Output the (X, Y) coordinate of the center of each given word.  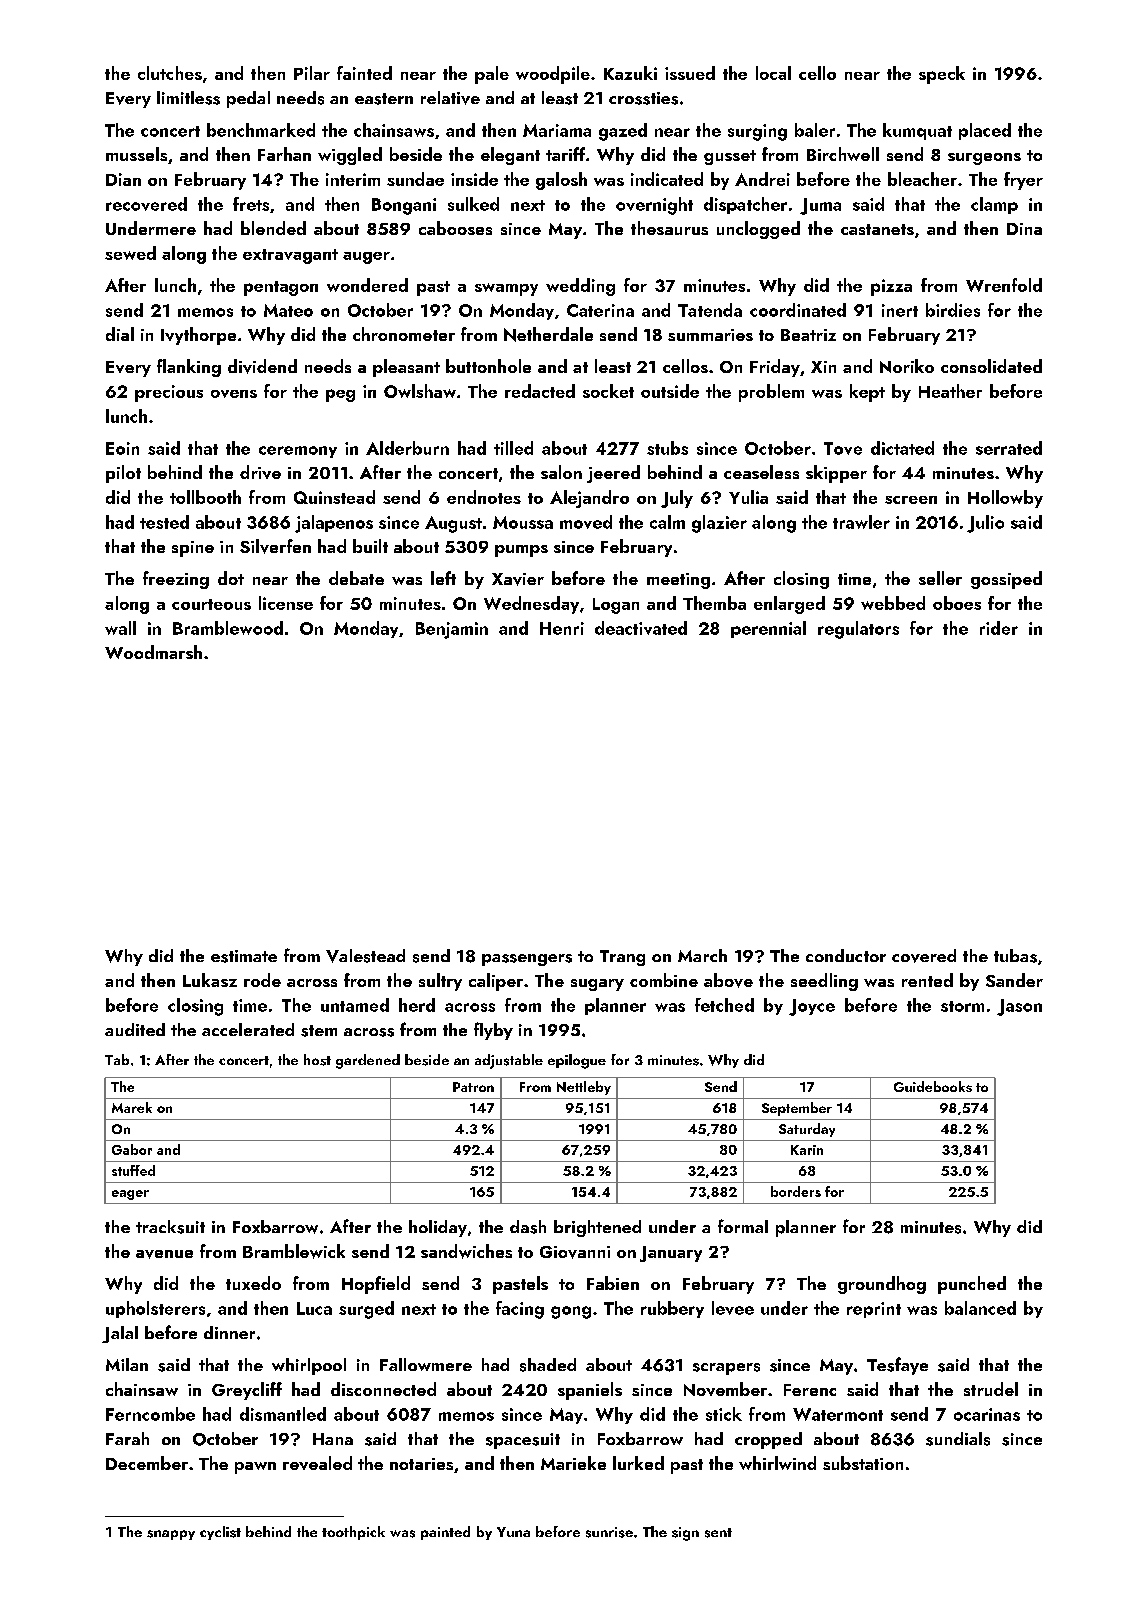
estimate (244, 956)
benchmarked (261, 130)
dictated (902, 448)
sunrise (609, 1532)
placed (985, 131)
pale (492, 75)
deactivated (641, 628)
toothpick (353, 1533)
